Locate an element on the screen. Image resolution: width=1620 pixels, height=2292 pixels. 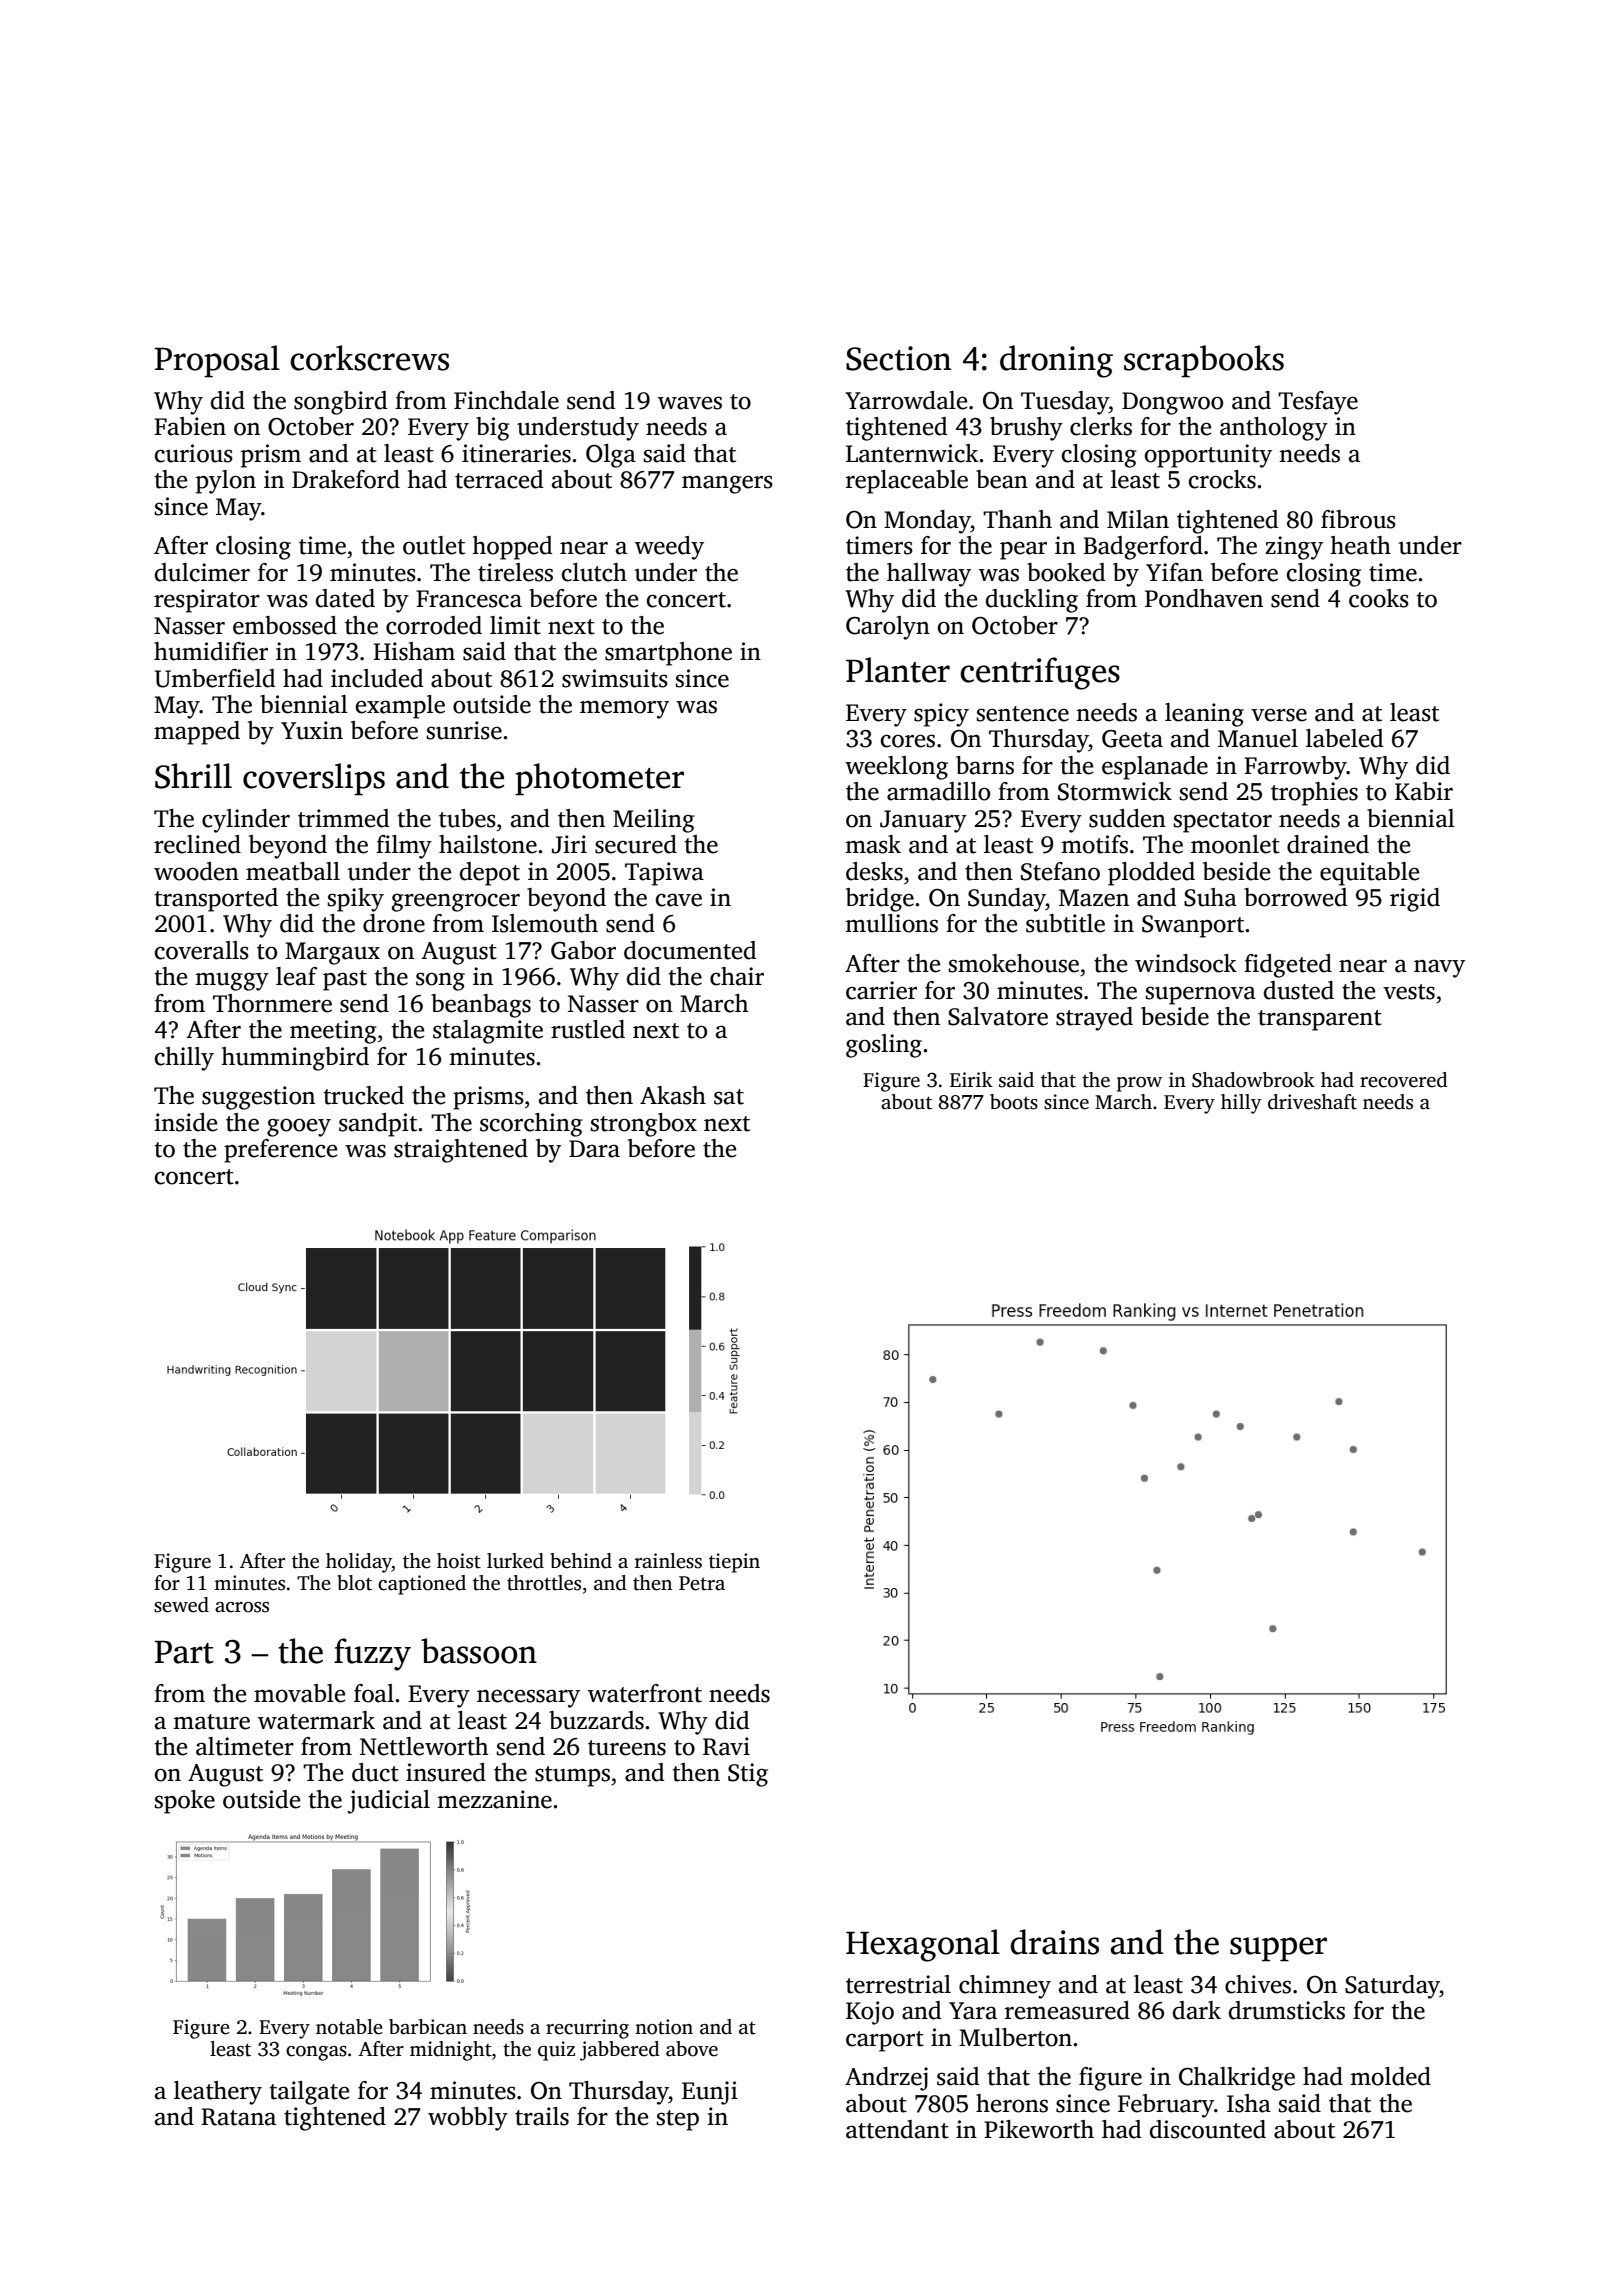
recurring is located at coordinates (587, 2029).
